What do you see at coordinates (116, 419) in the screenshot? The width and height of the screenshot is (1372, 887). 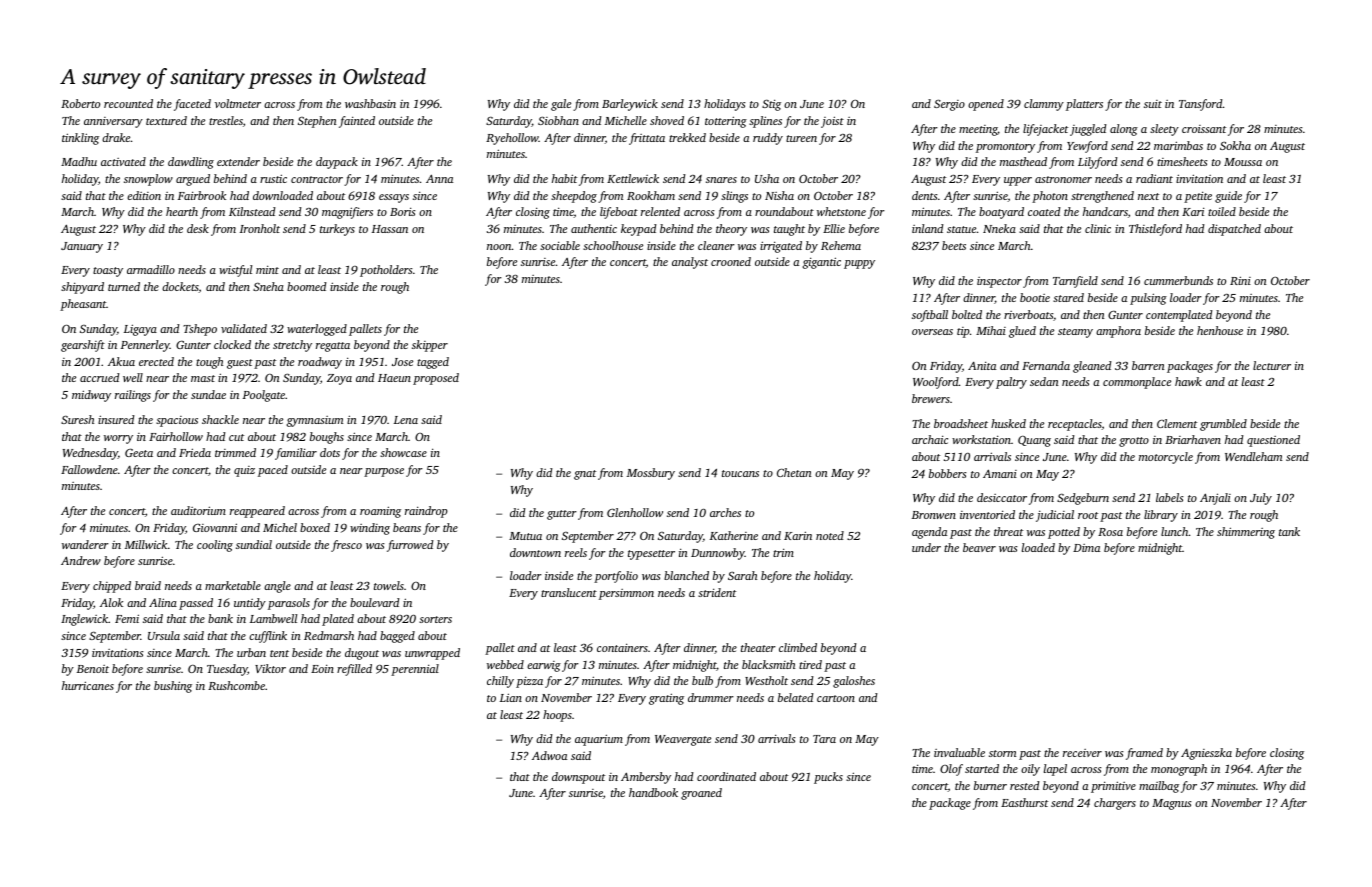 I see `insured` at bounding box center [116, 419].
